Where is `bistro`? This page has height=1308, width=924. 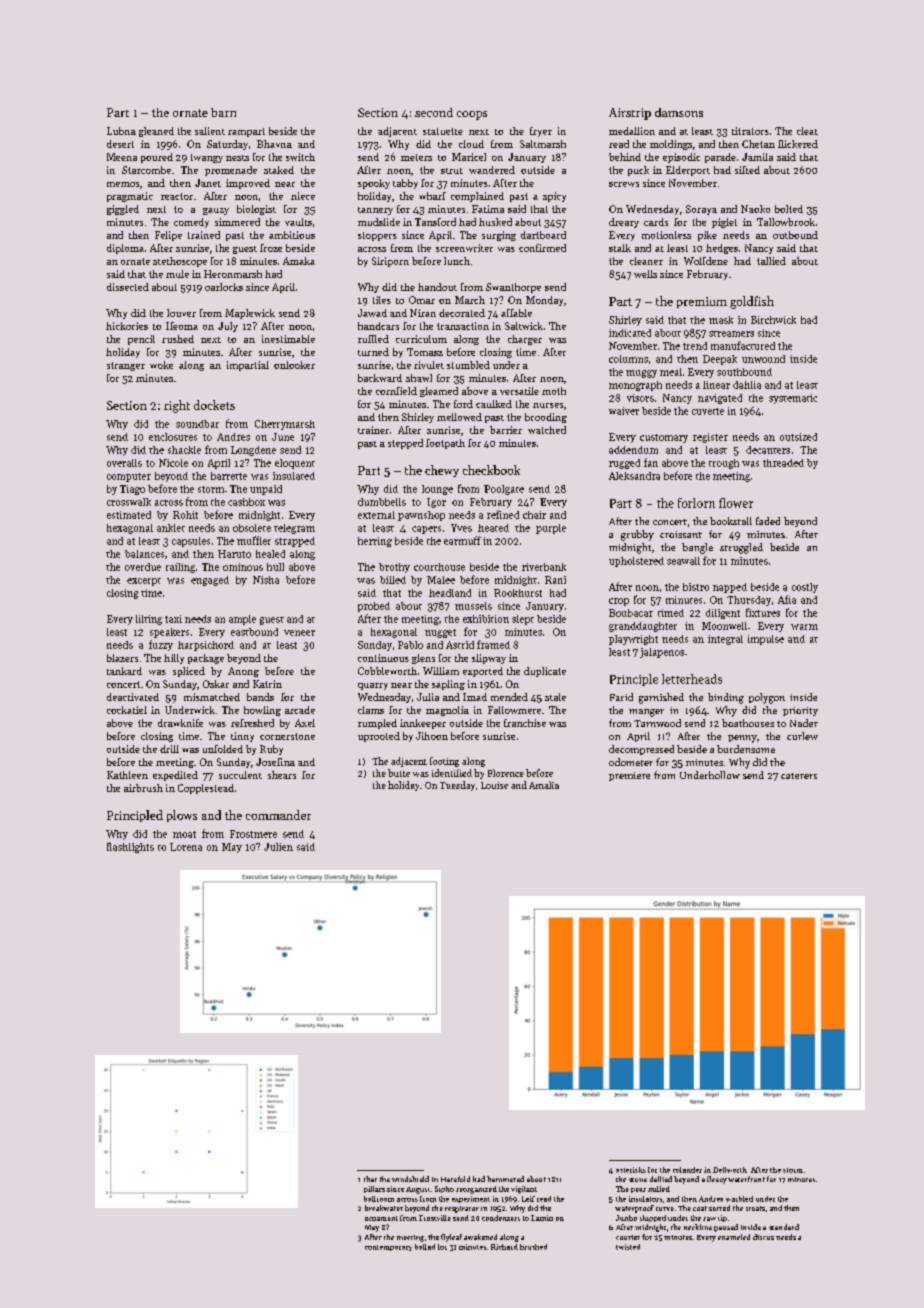 bistro is located at coordinates (696, 587).
